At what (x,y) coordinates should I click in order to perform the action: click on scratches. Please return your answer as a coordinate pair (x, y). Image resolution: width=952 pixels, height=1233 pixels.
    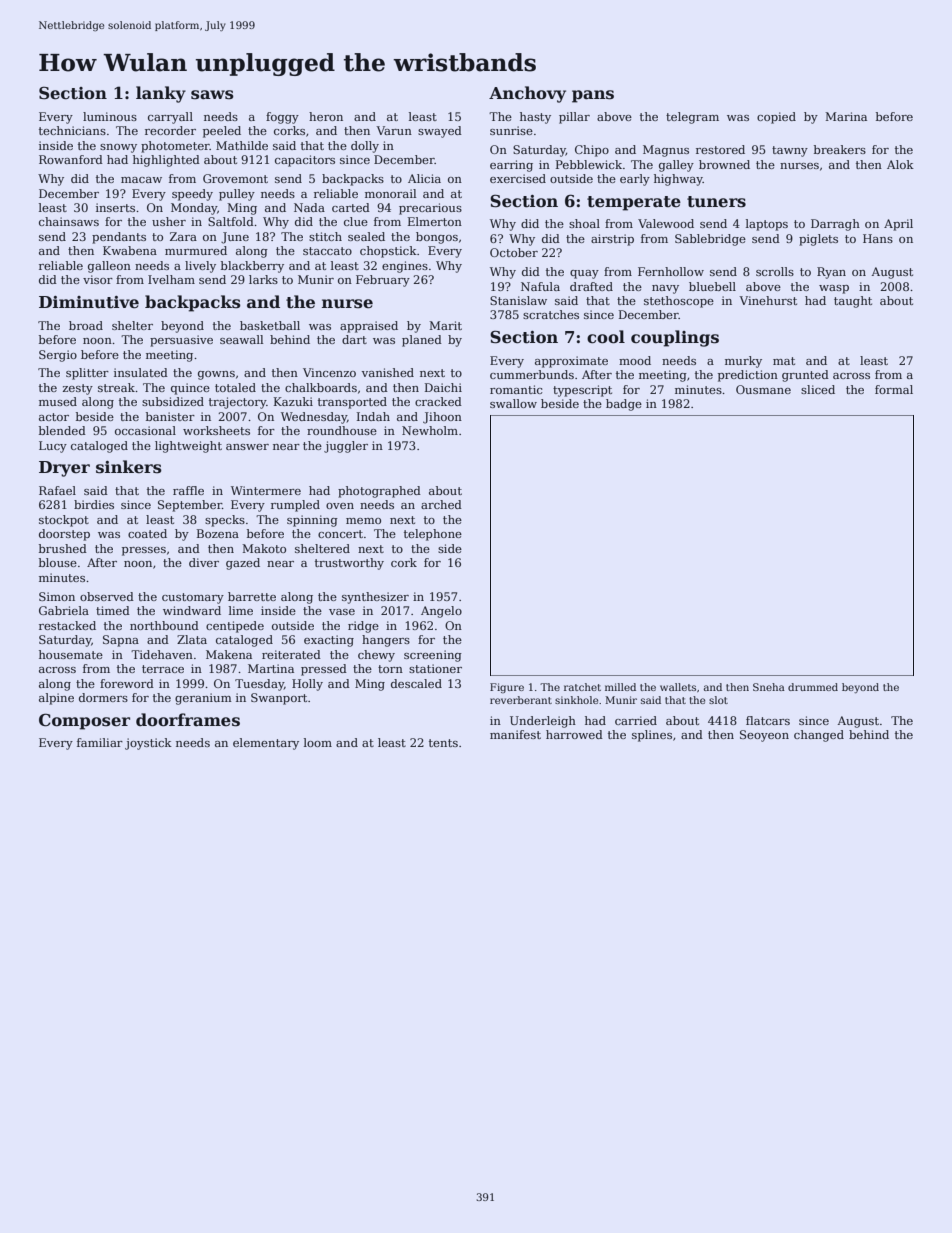
    Looking at the image, I should click on (551, 314).
